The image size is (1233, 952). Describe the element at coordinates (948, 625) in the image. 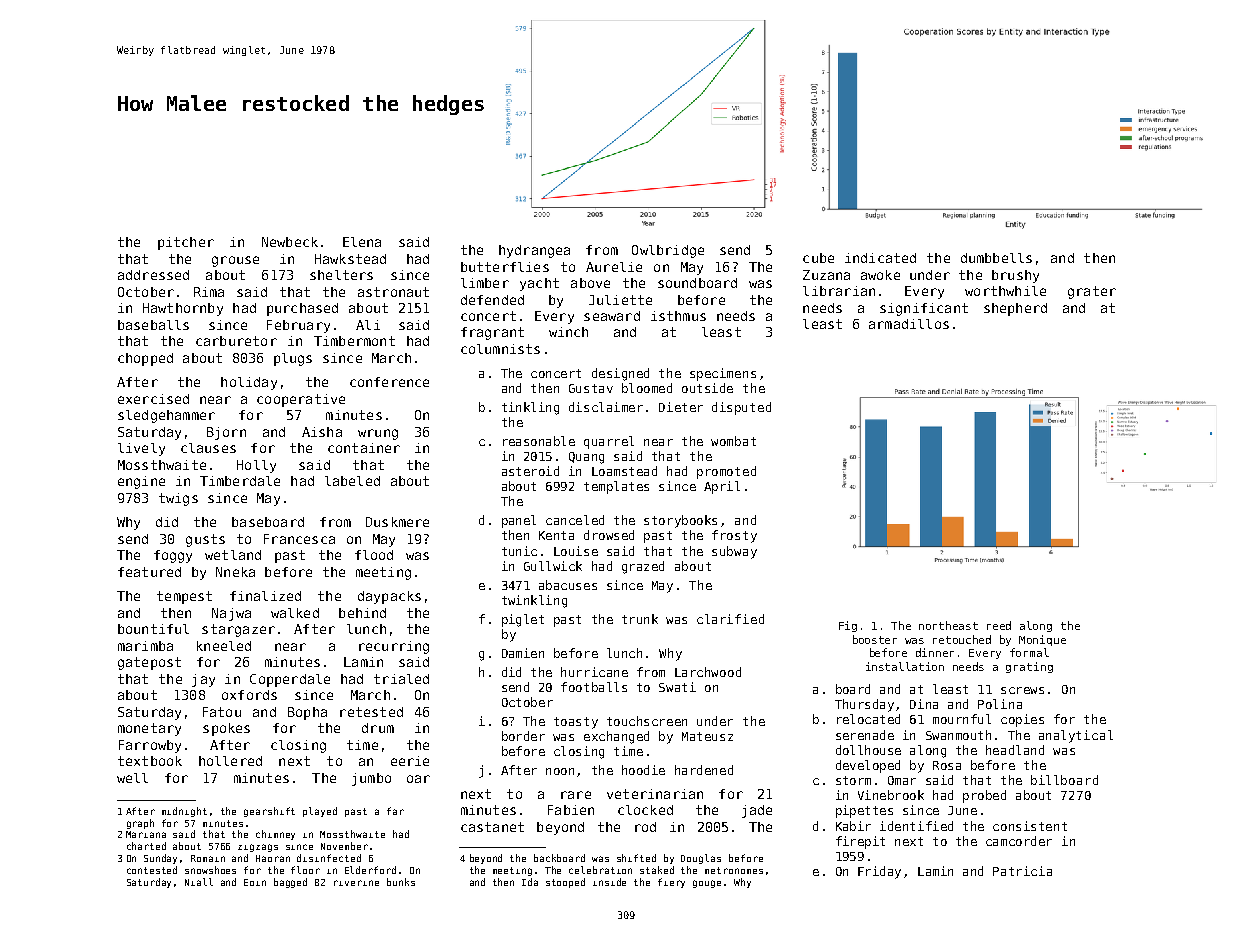

I see `northeast` at that location.
